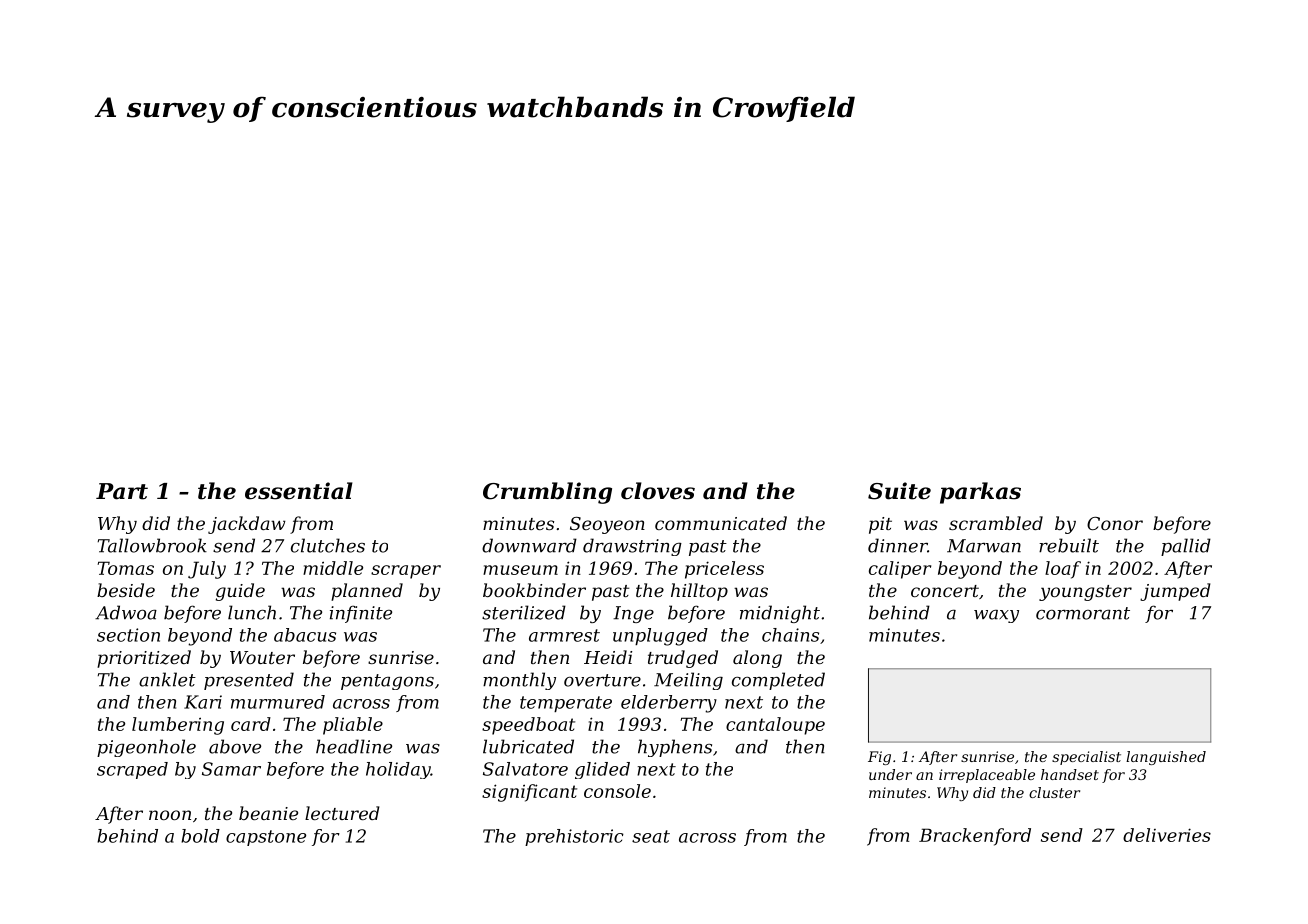 The width and height of the screenshot is (1308, 924). I want to click on Part, so click(122, 491).
